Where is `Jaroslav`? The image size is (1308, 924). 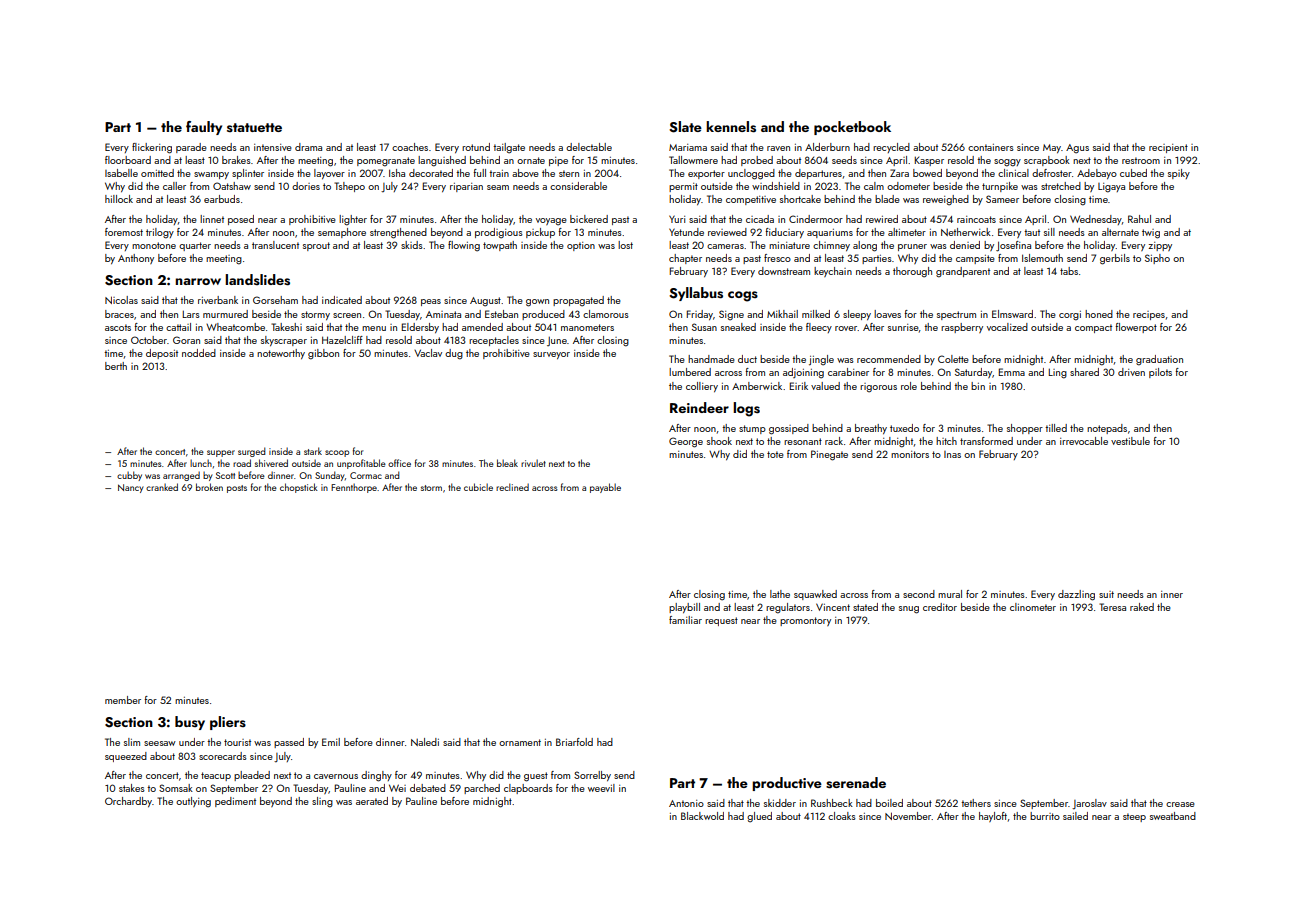
Jaroslav is located at coordinates (1089, 804).
